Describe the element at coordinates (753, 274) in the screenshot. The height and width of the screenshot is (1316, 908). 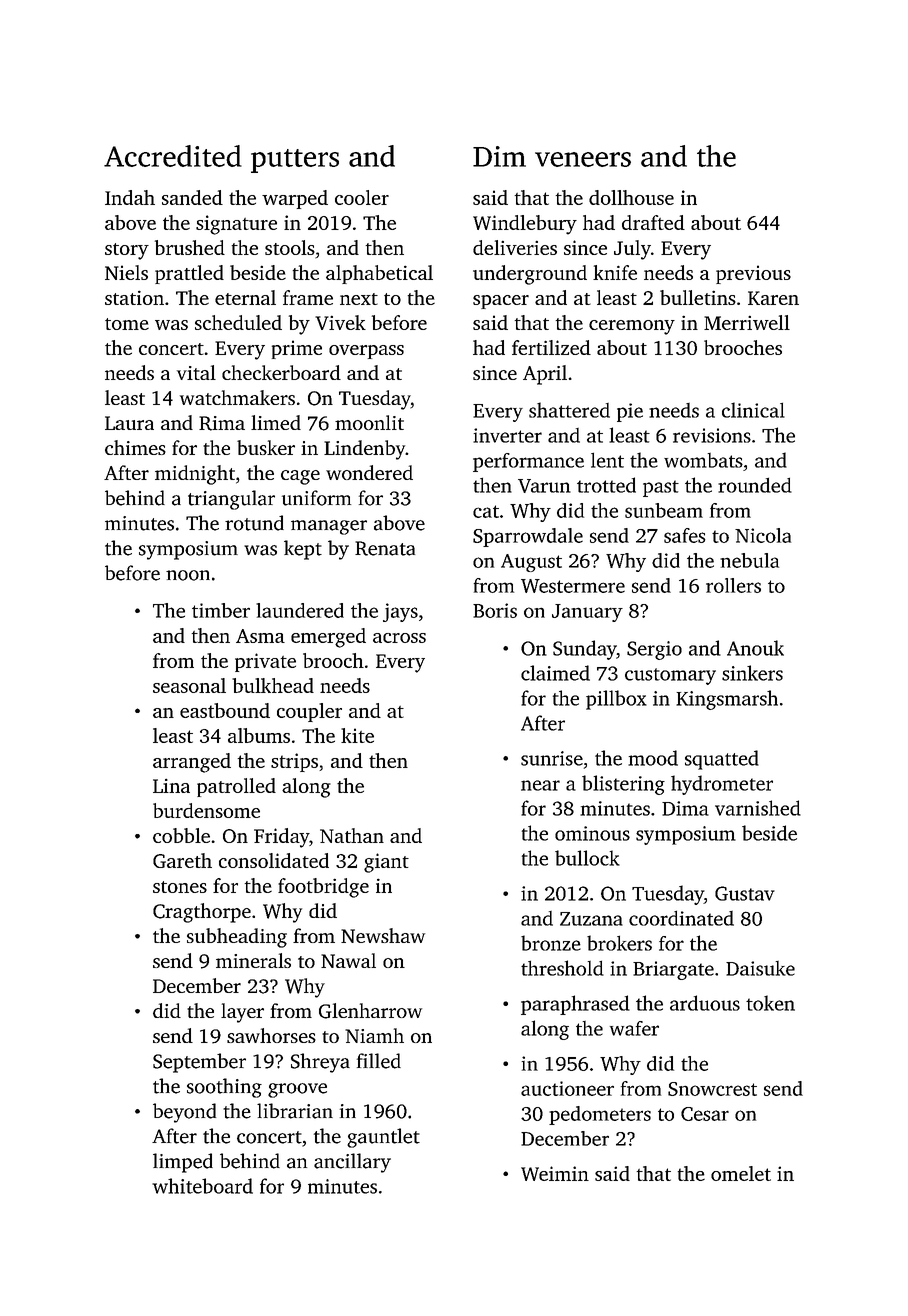
I see `previous` at that location.
